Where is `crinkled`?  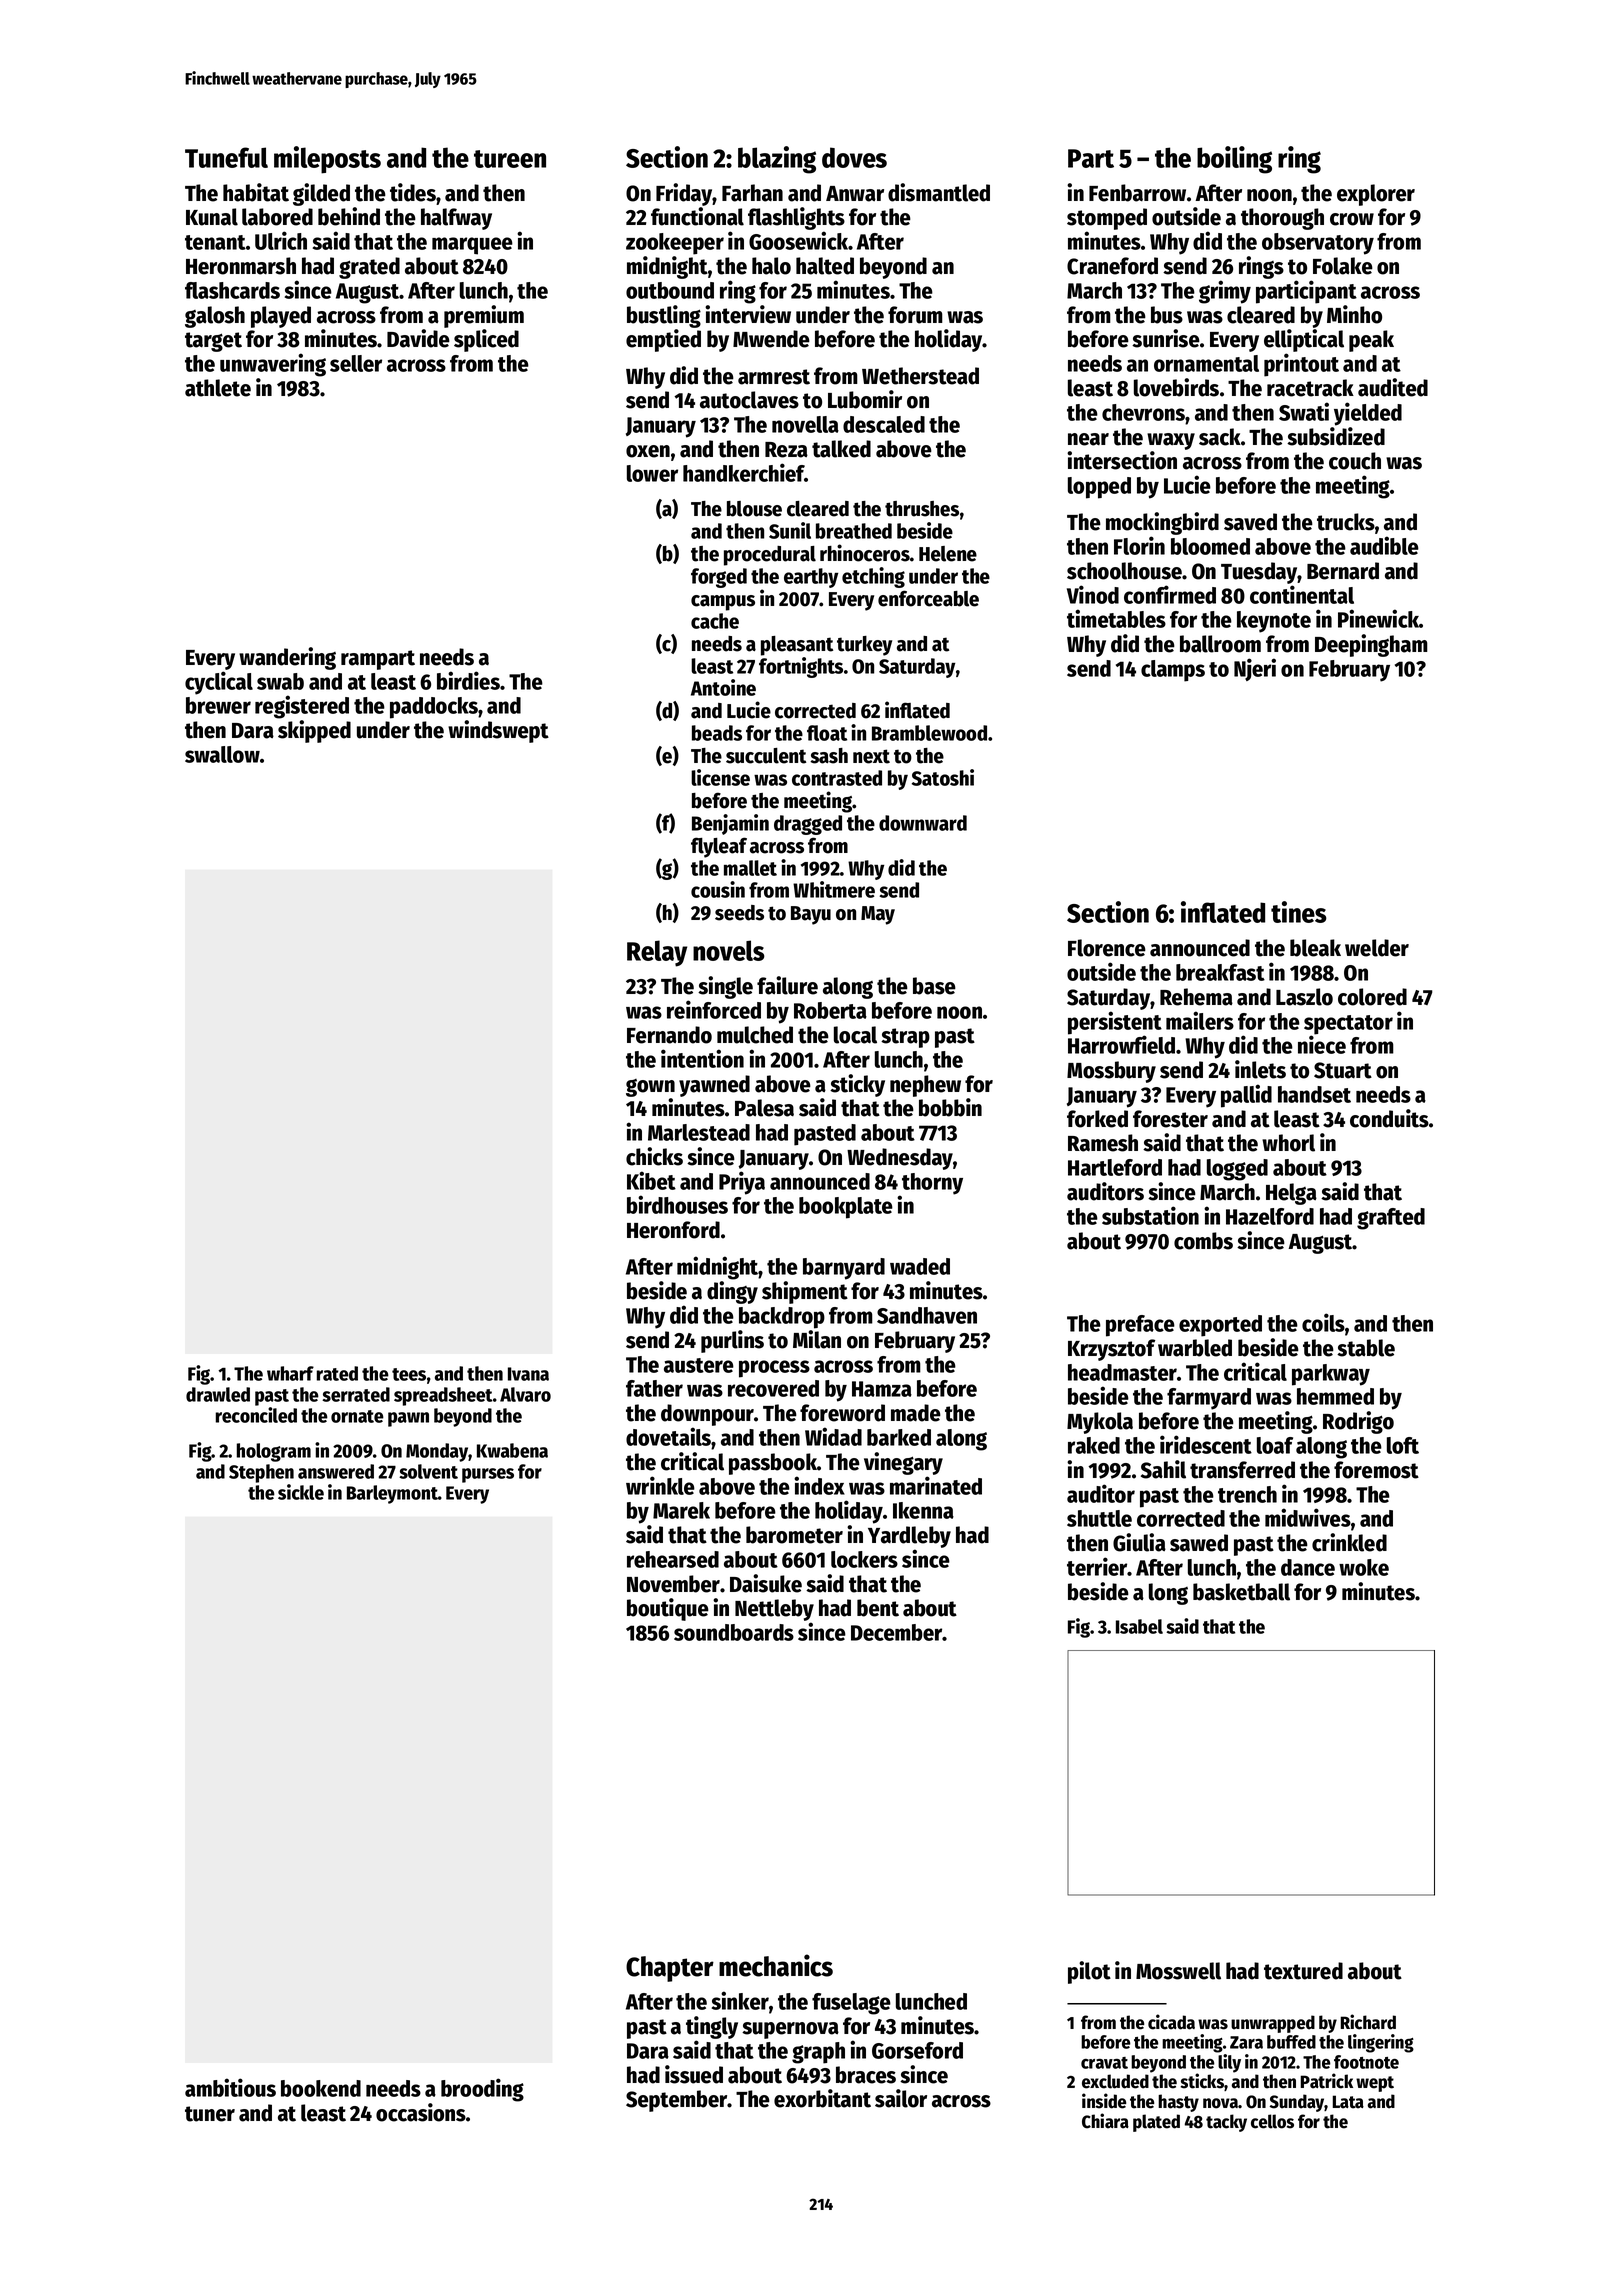
crinkled is located at coordinates (1349, 1542).
